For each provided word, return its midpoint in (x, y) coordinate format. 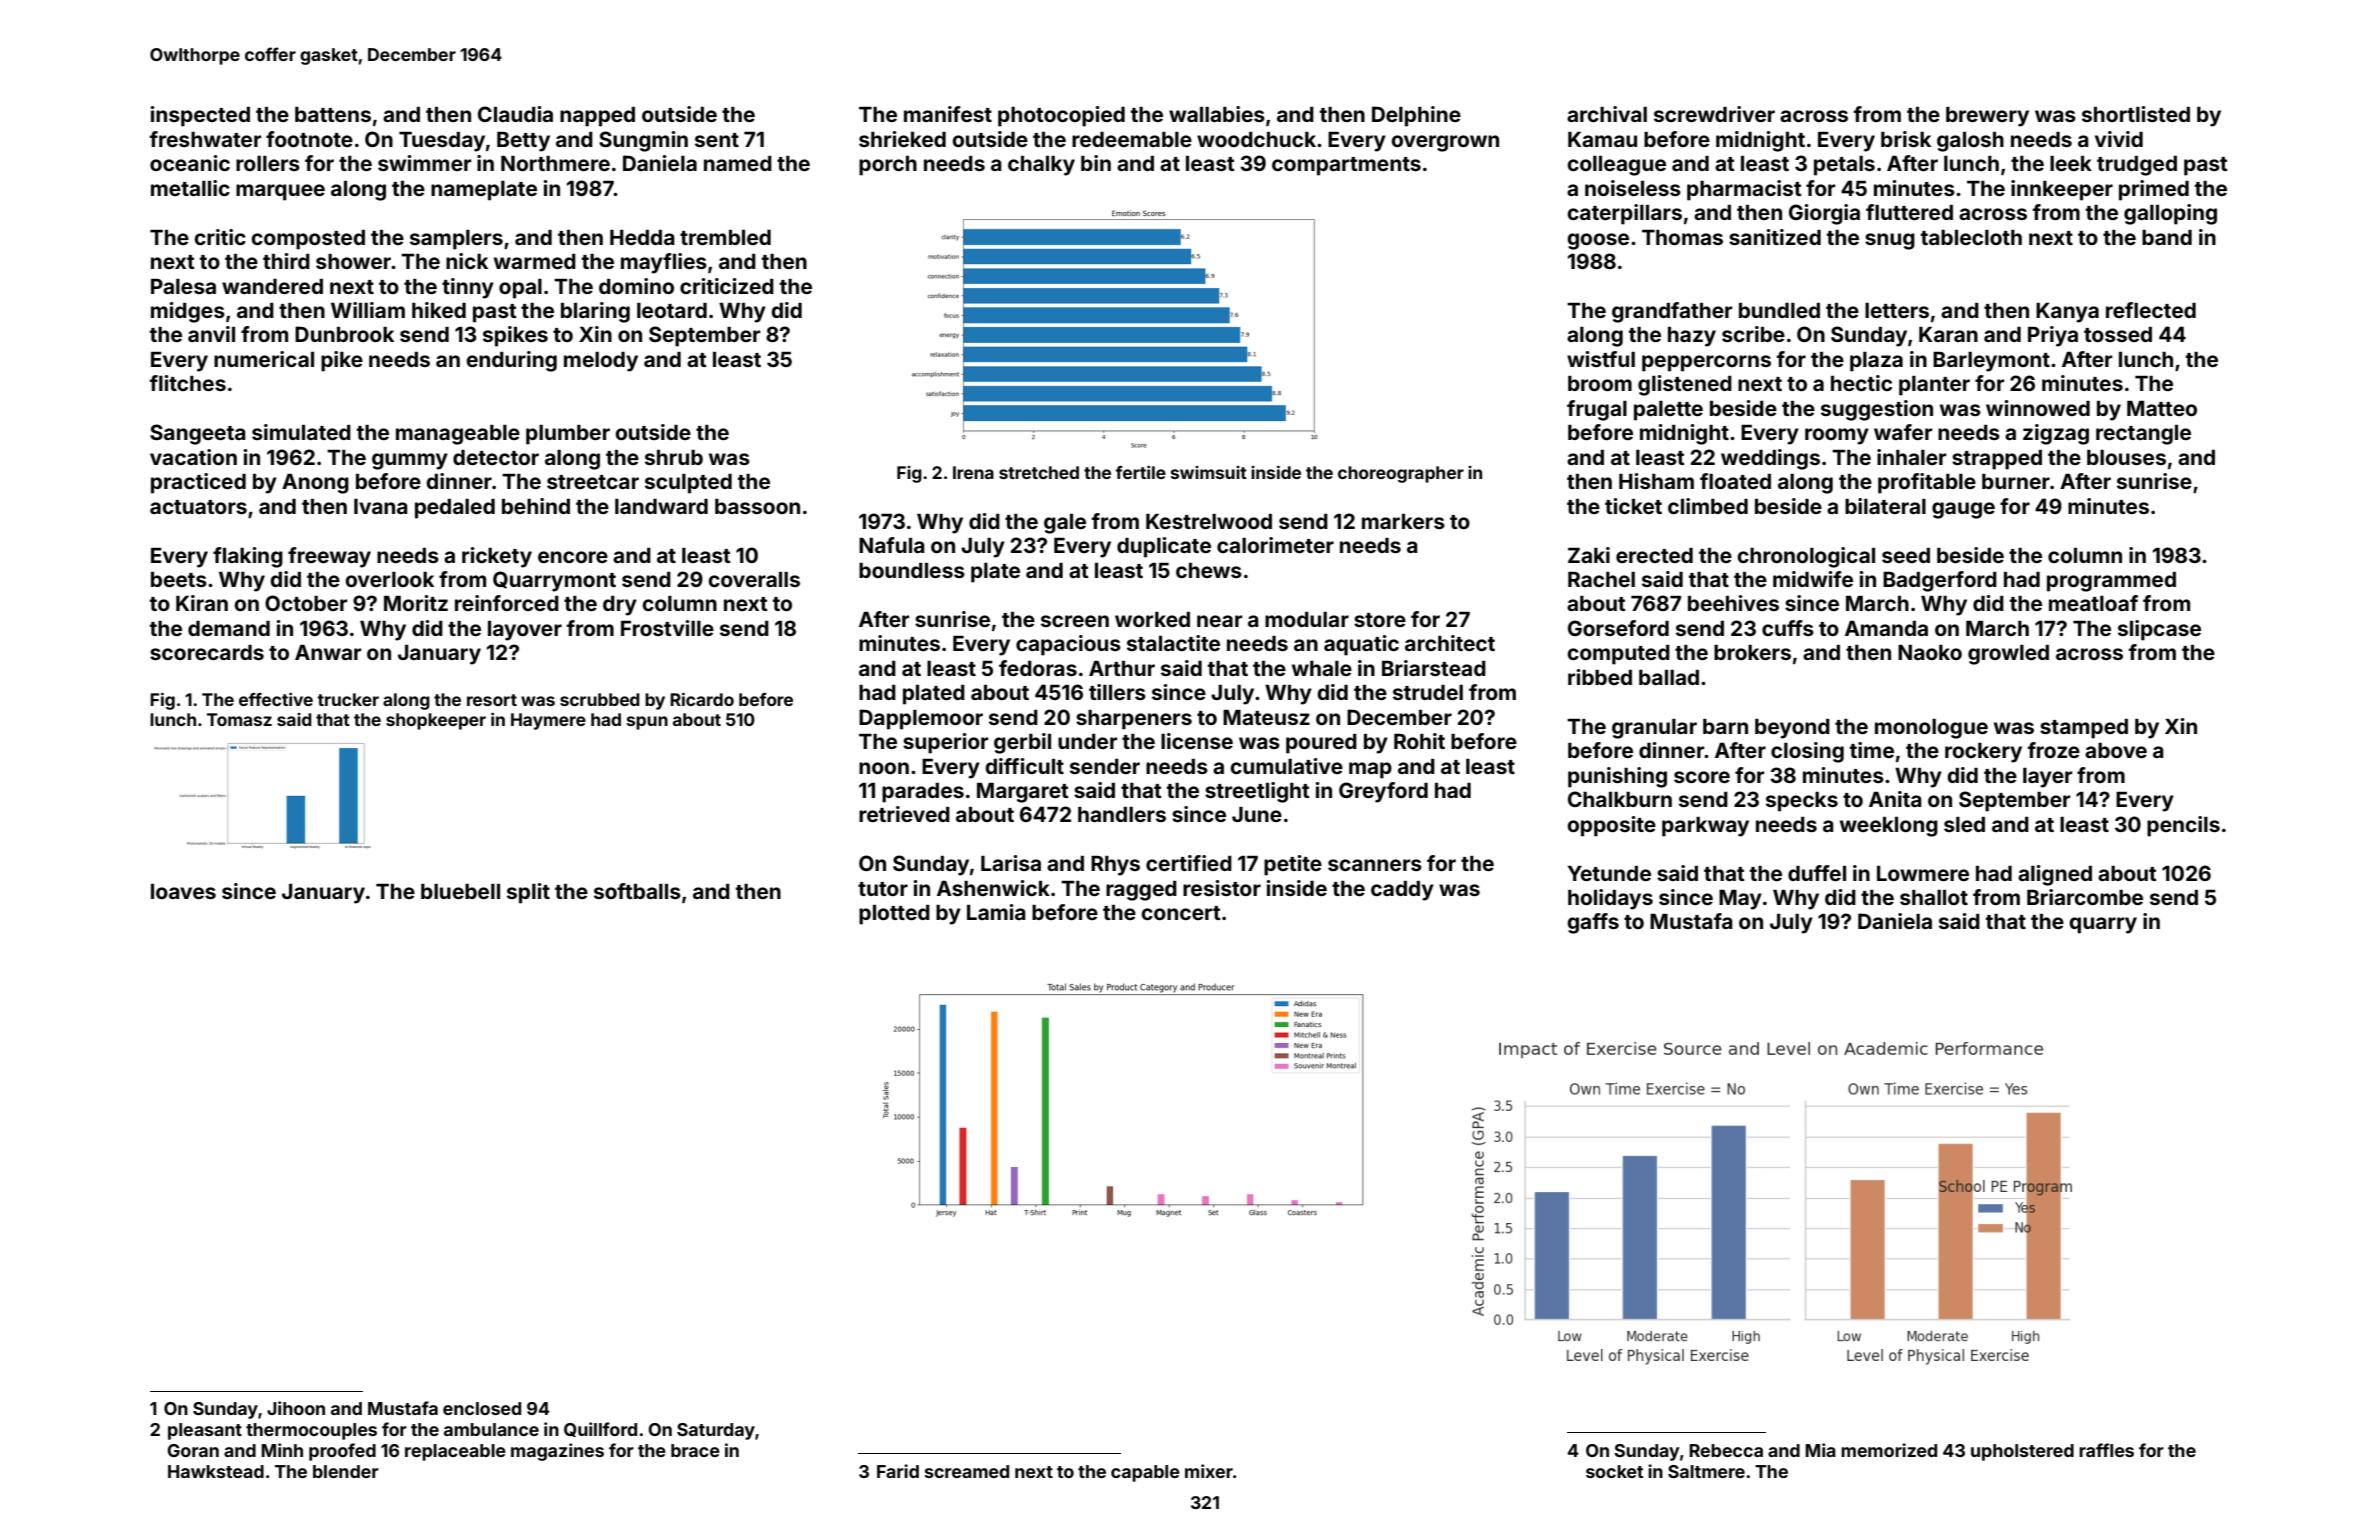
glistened (1685, 385)
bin (1096, 163)
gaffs (1593, 923)
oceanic (190, 163)
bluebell (460, 891)
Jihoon (296, 1408)
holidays (1610, 899)
